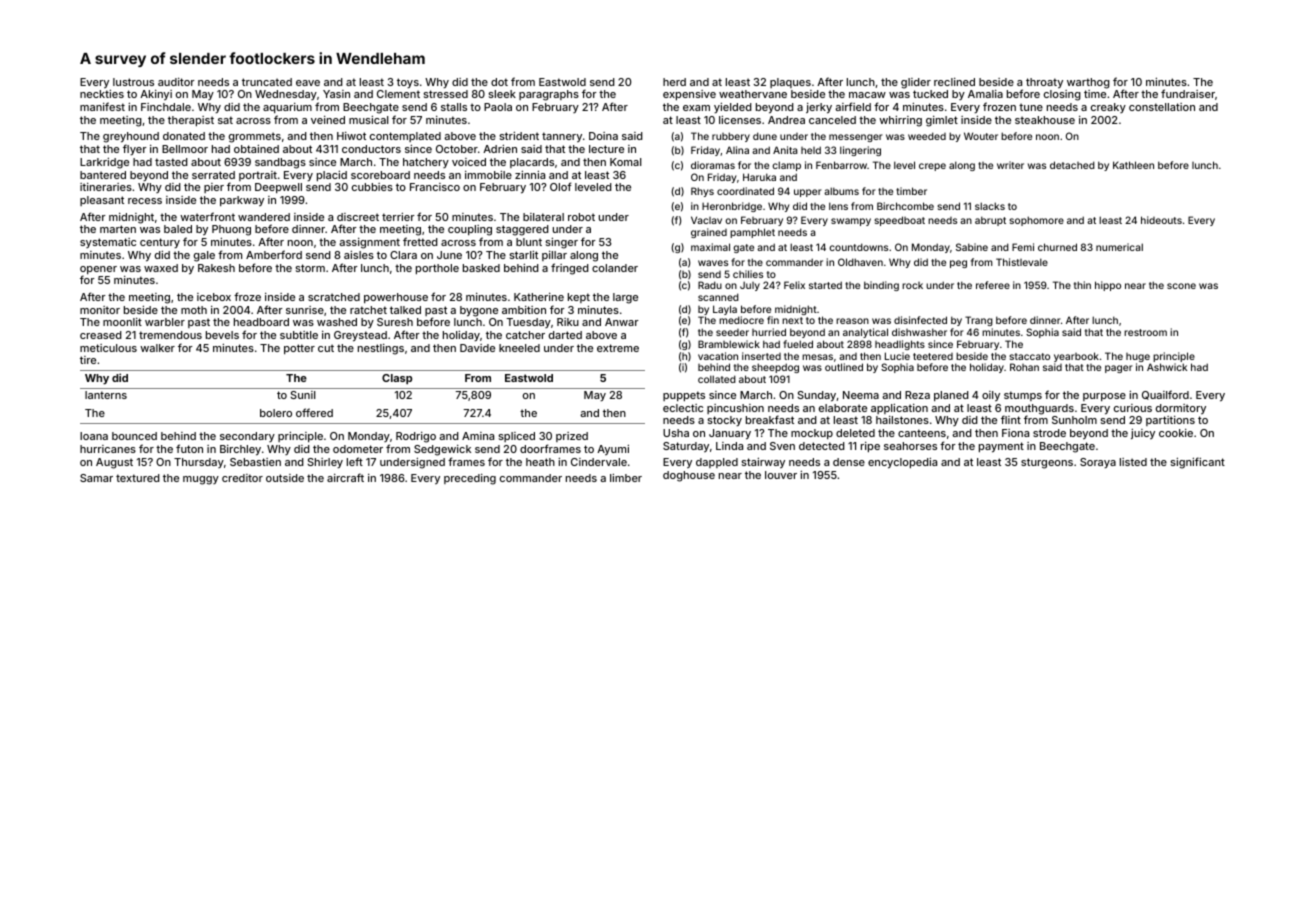  What do you see at coordinates (626, 478) in the document?
I see `limber` at bounding box center [626, 478].
